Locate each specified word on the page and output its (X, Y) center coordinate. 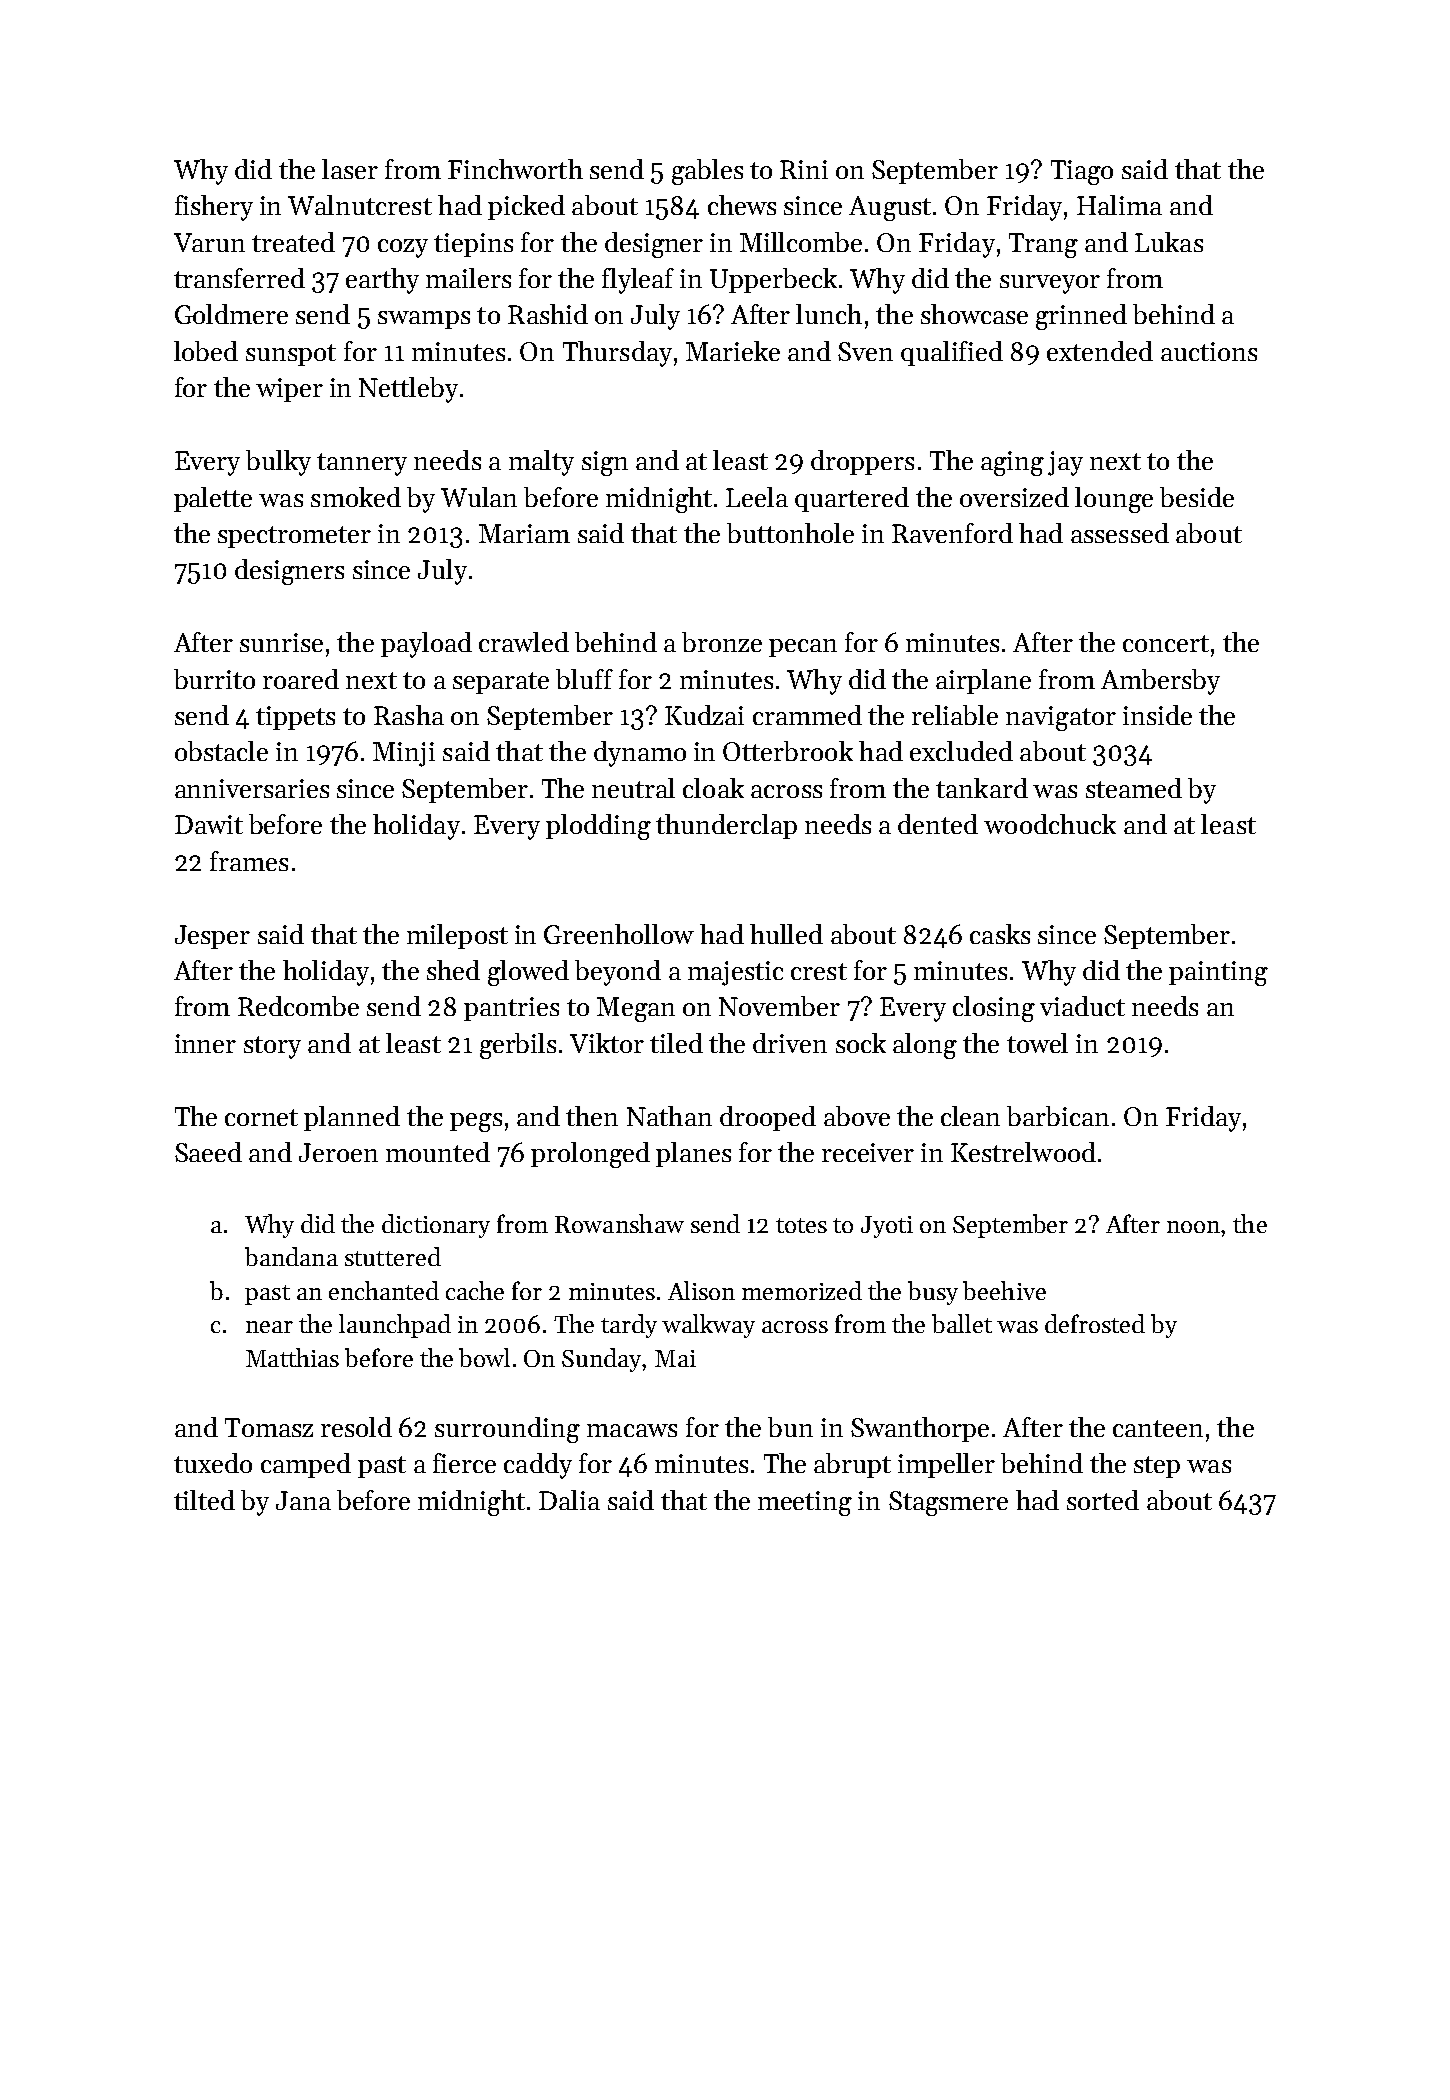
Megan (636, 1009)
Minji (404, 754)
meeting (805, 1503)
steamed (1134, 788)
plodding (598, 827)
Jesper (212, 937)
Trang (1043, 245)
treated (293, 242)
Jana (303, 1500)
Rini (804, 169)
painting (1218, 973)
